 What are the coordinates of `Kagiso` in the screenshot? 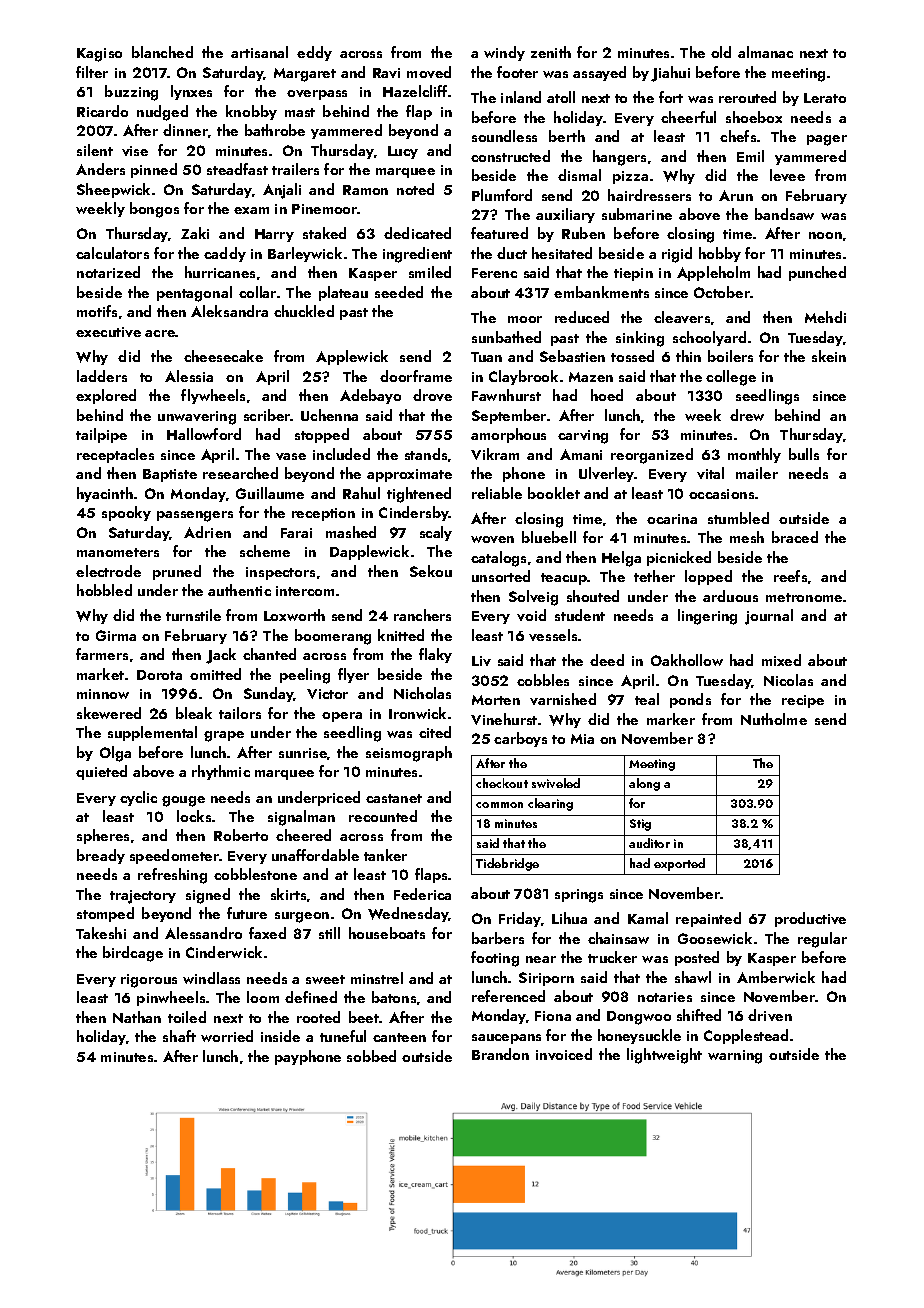 It's located at (99, 55).
